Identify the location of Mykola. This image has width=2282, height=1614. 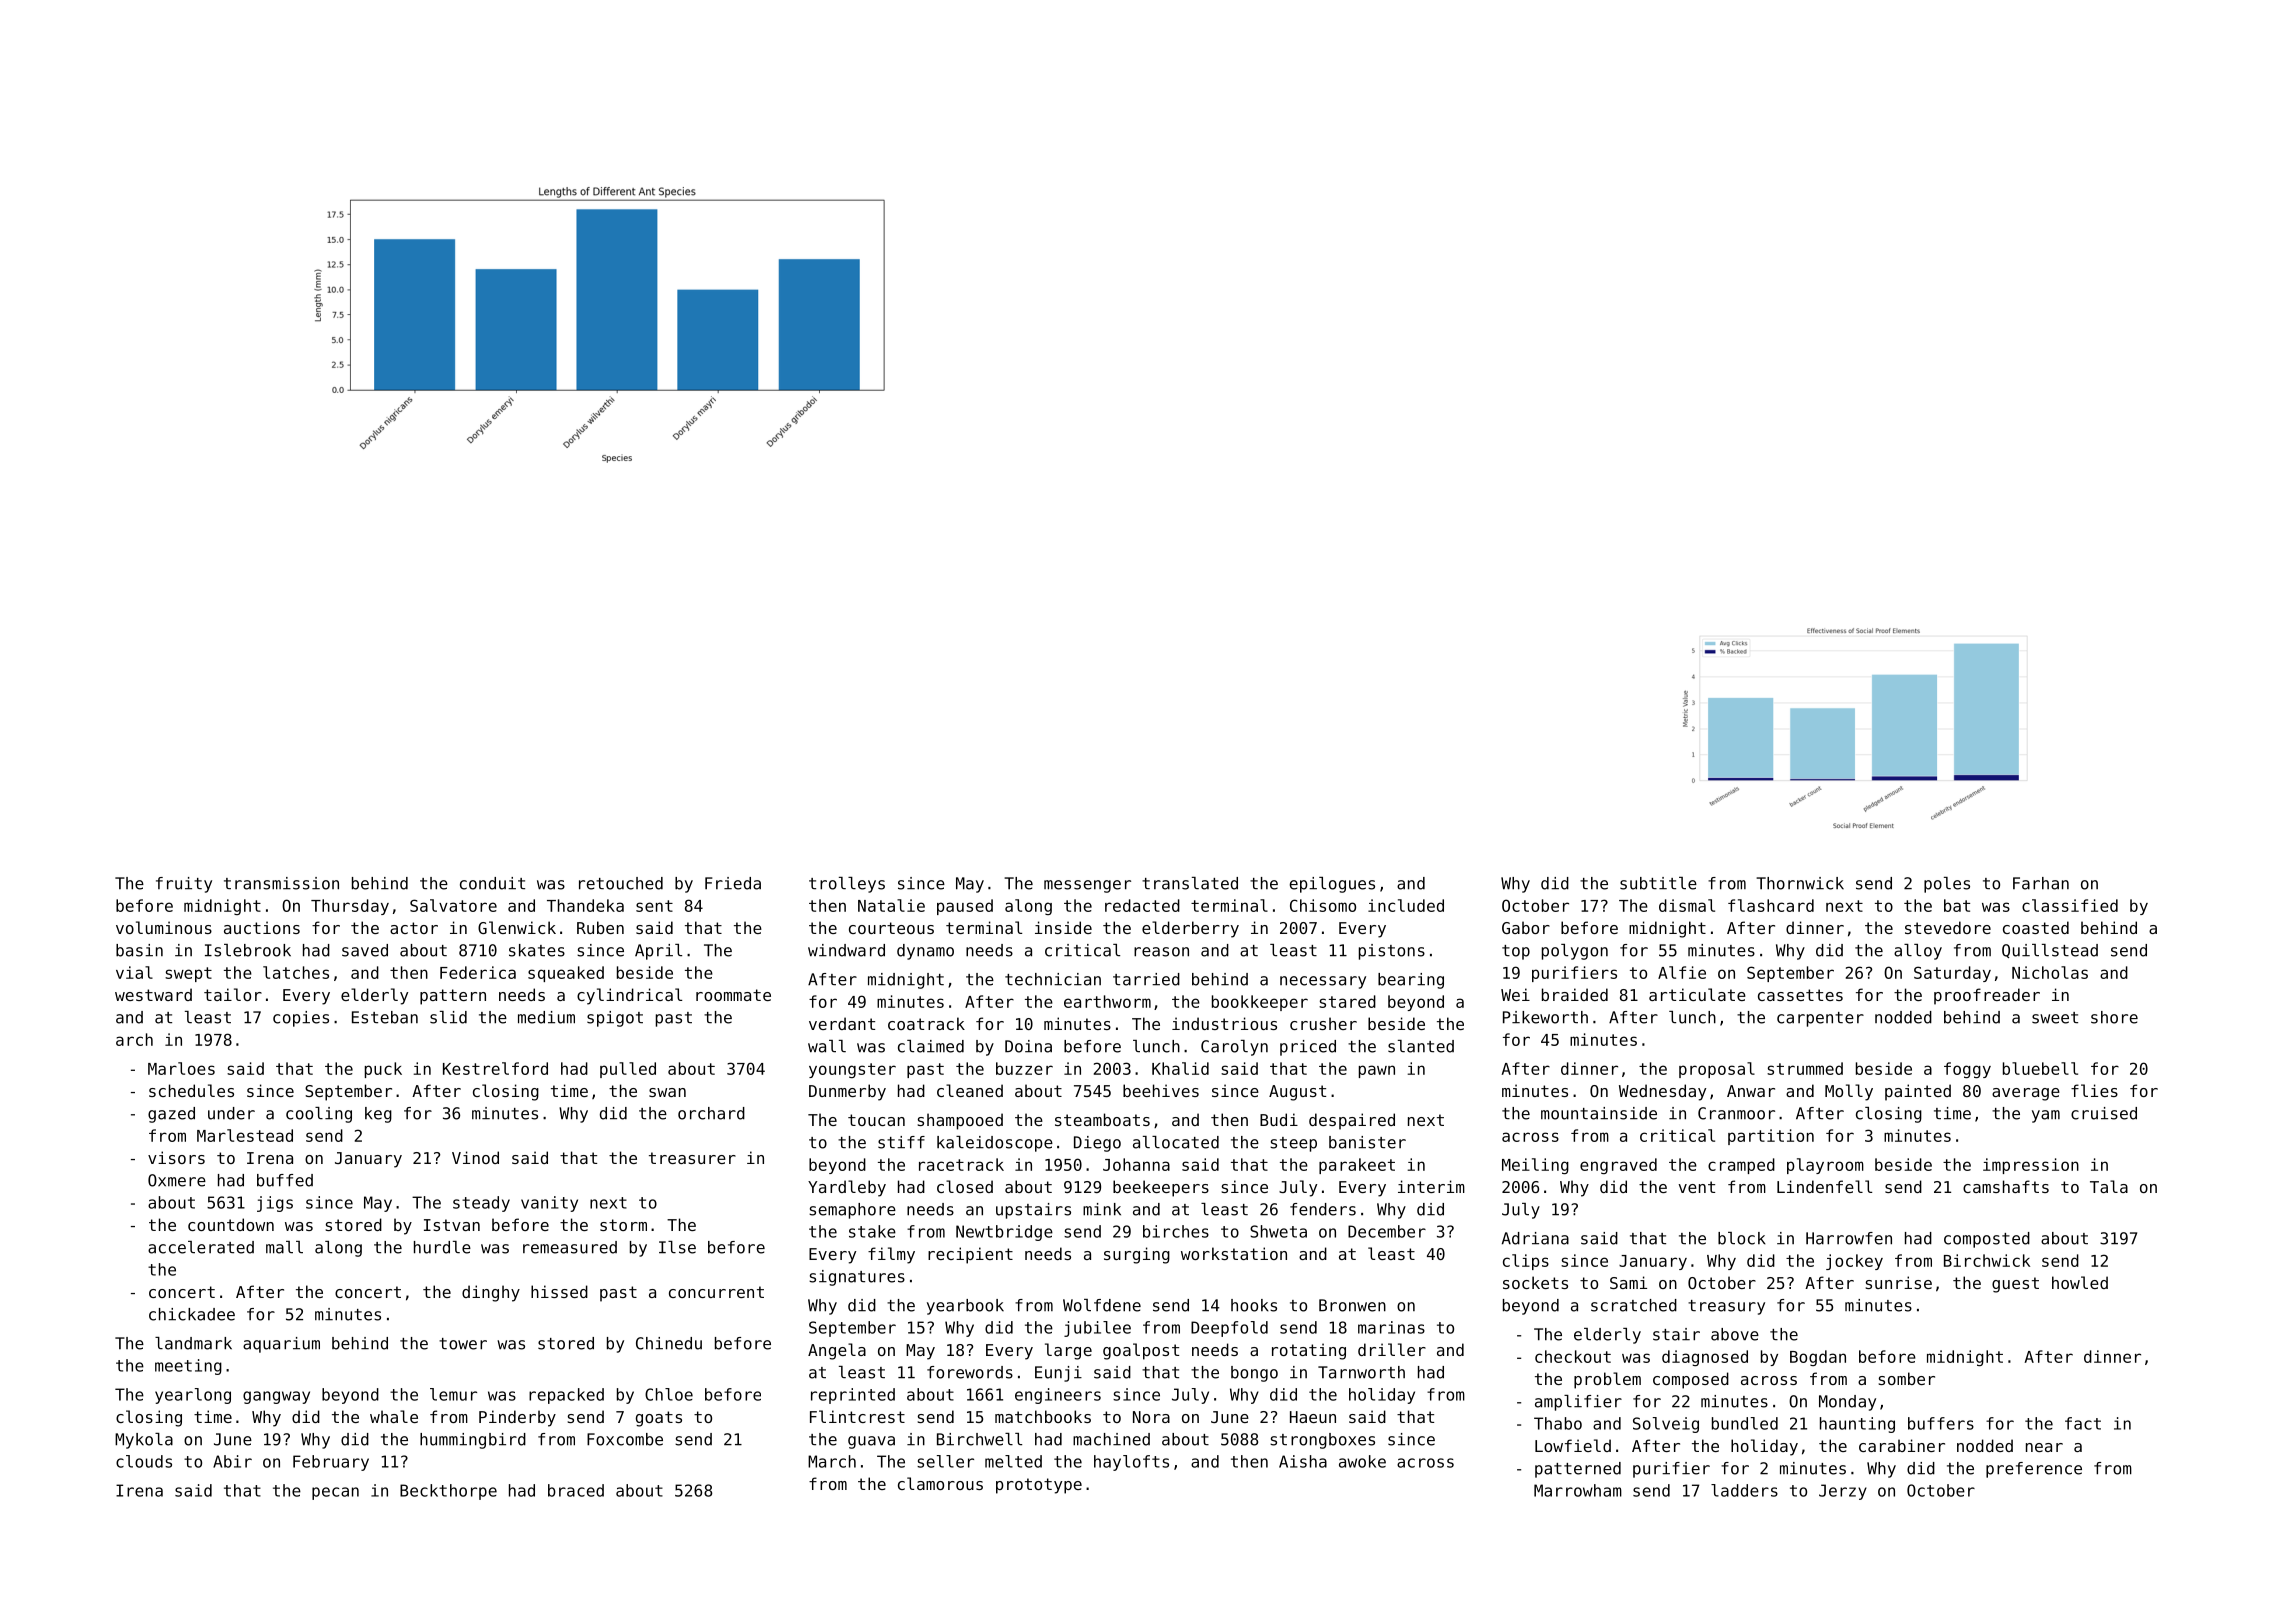
(144, 1441).
